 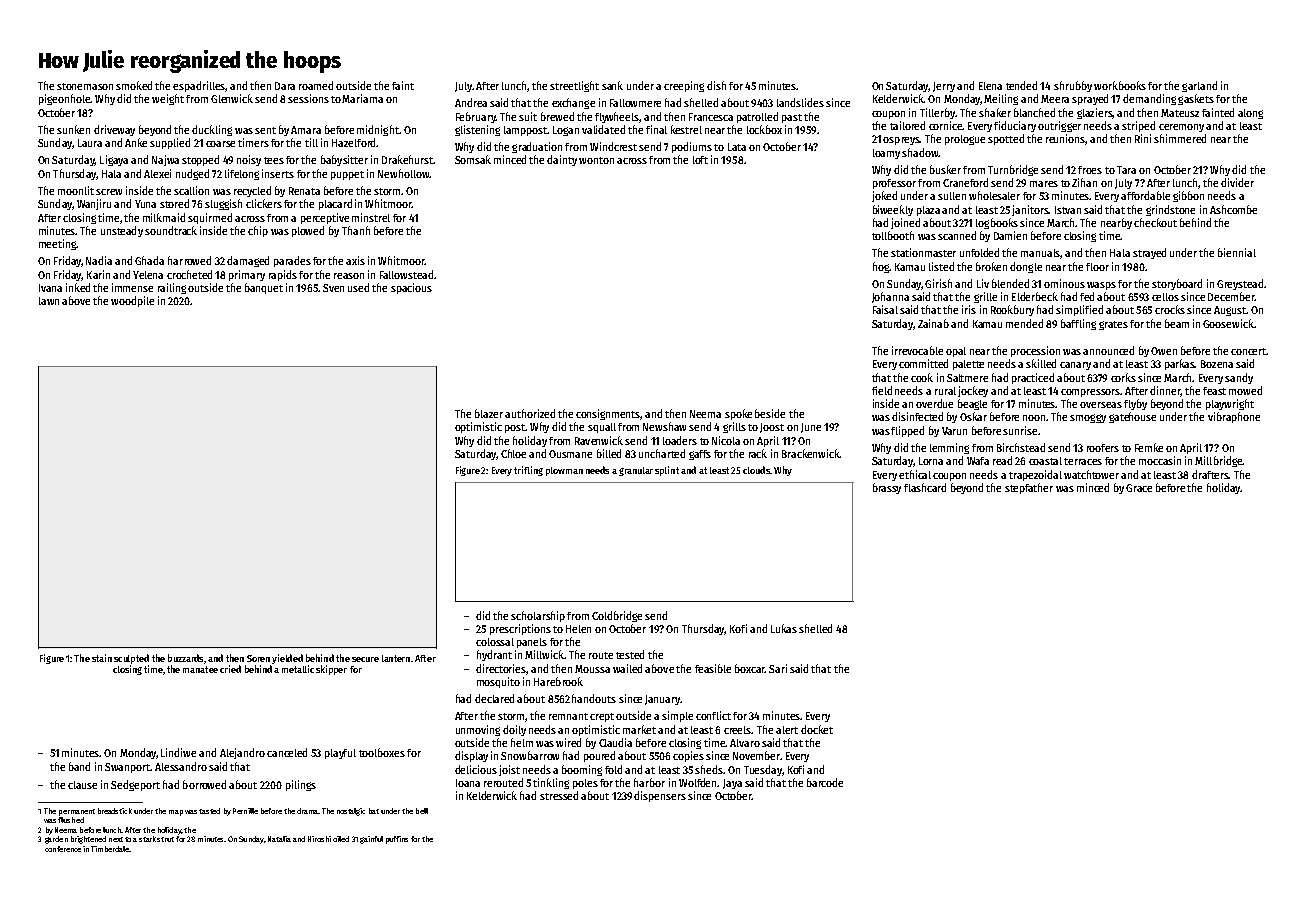 I want to click on blazer, so click(x=489, y=413).
